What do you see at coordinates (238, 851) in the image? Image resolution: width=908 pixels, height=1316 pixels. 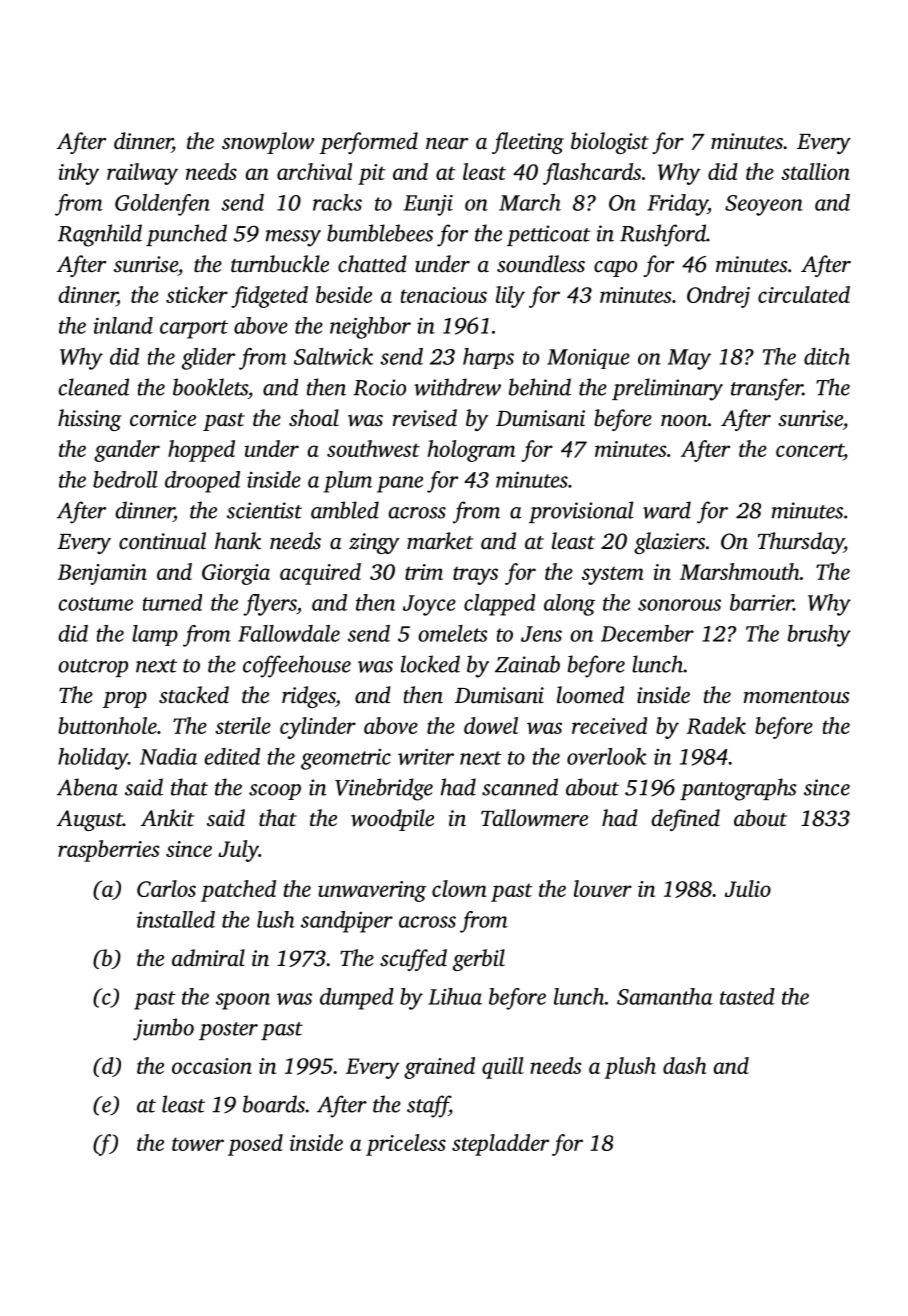 I see `July` at bounding box center [238, 851].
